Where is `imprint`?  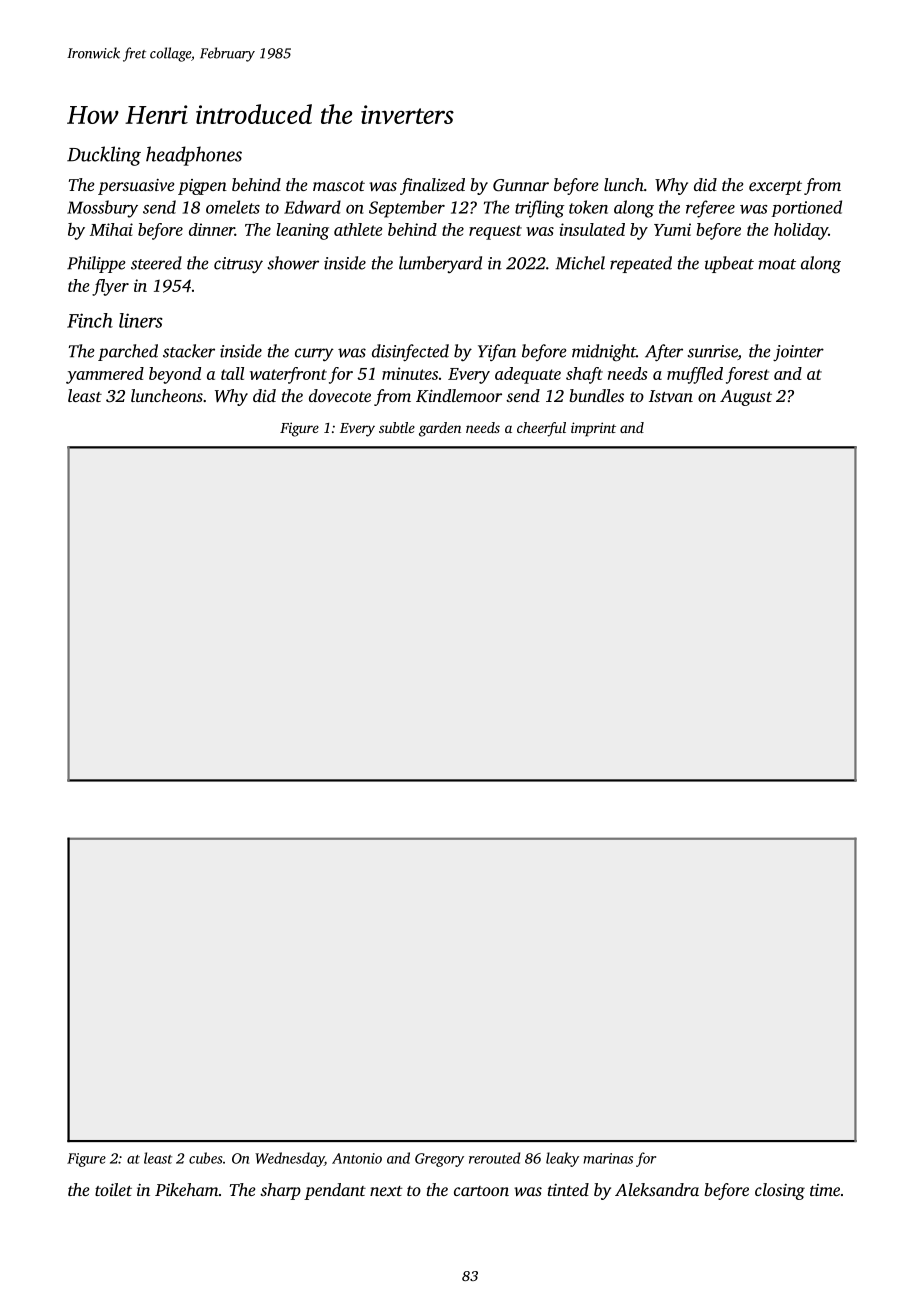 imprint is located at coordinates (593, 429).
